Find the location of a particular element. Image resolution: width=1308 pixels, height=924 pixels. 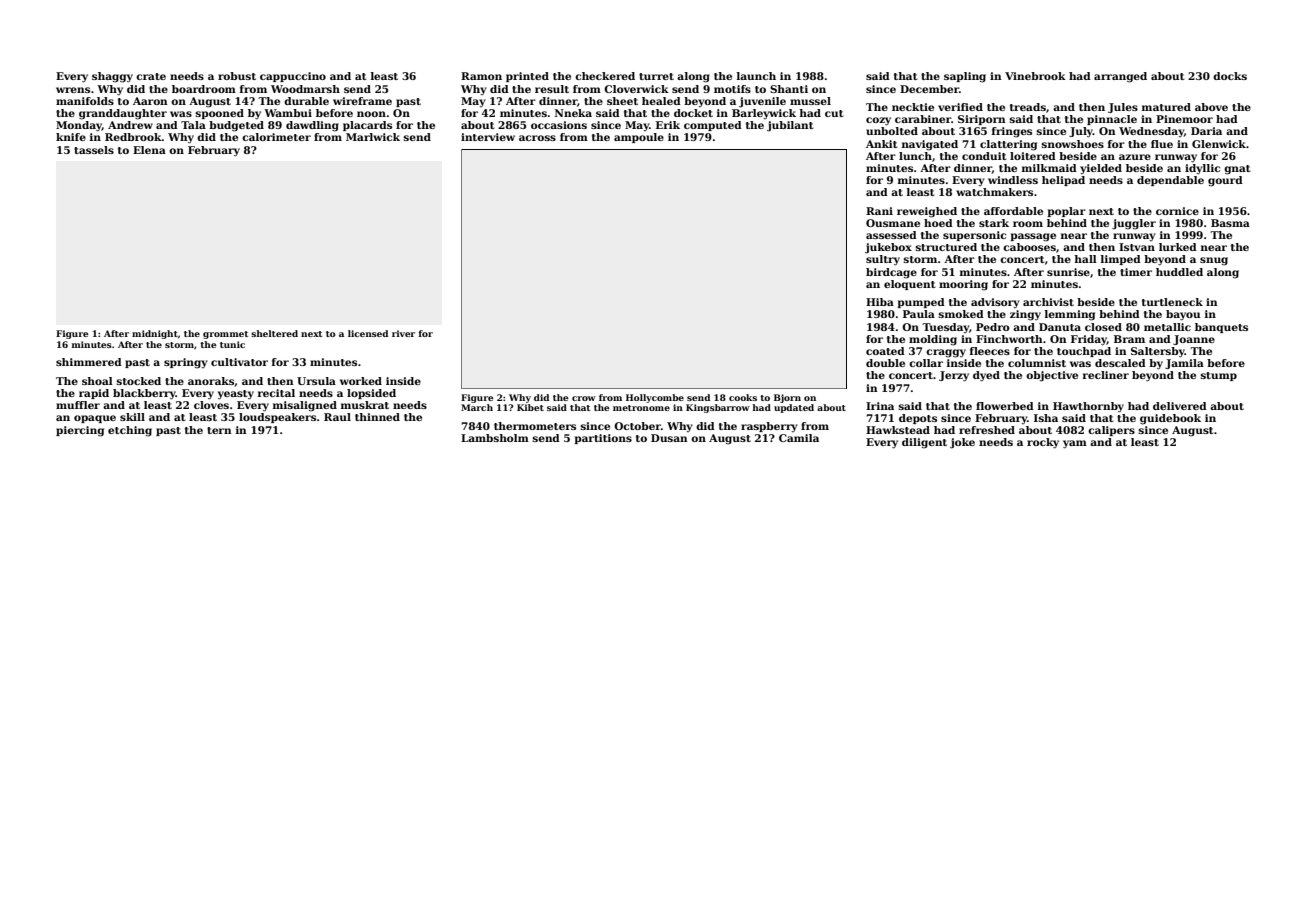

Wambui is located at coordinates (288, 113).
